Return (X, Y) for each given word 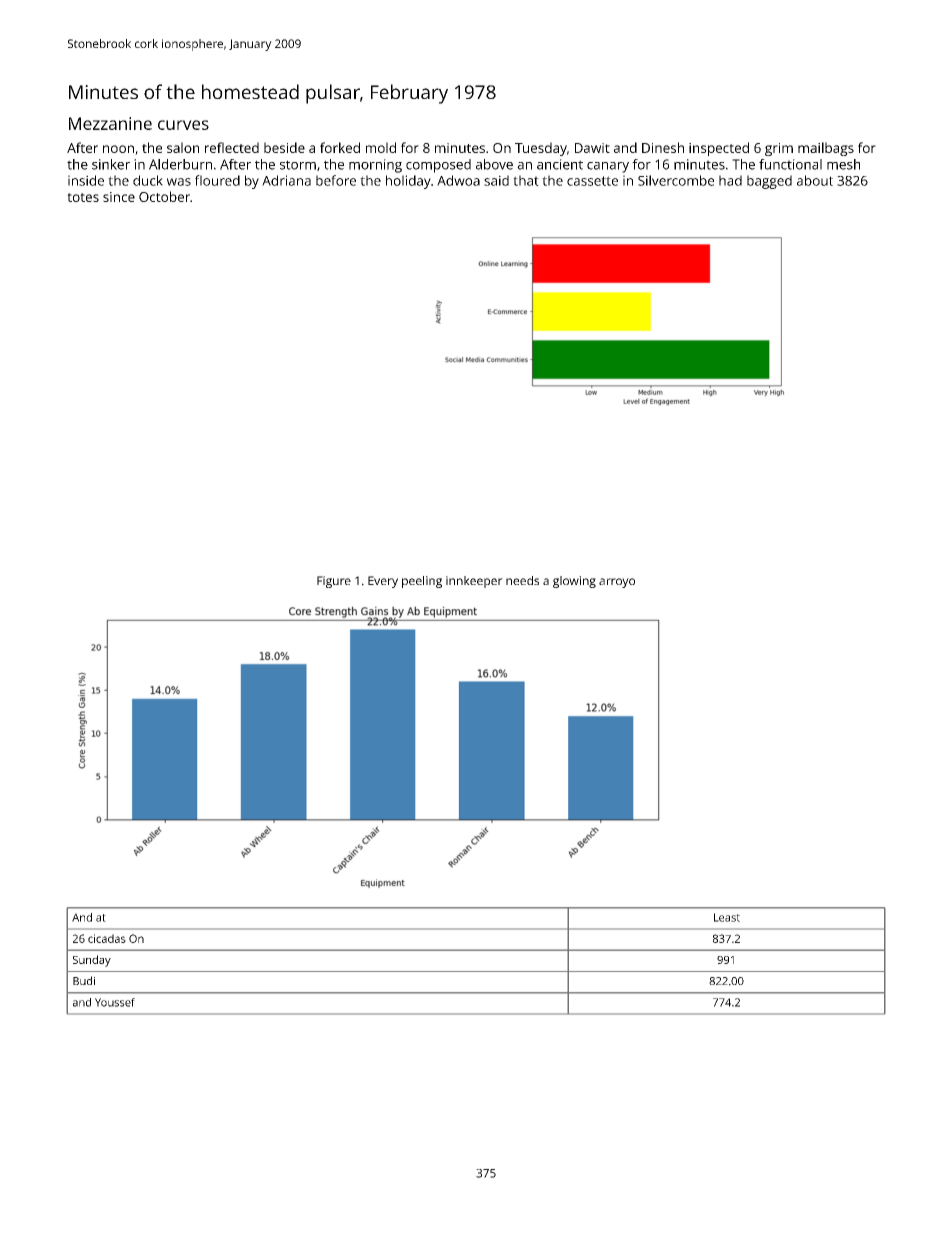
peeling (422, 582)
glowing (574, 582)
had (730, 180)
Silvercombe (676, 180)
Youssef (115, 1002)
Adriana (286, 180)
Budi (84, 980)
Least (727, 917)
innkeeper (474, 582)
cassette (592, 181)
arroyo (617, 583)
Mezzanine (110, 123)
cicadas (107, 938)
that (526, 180)
